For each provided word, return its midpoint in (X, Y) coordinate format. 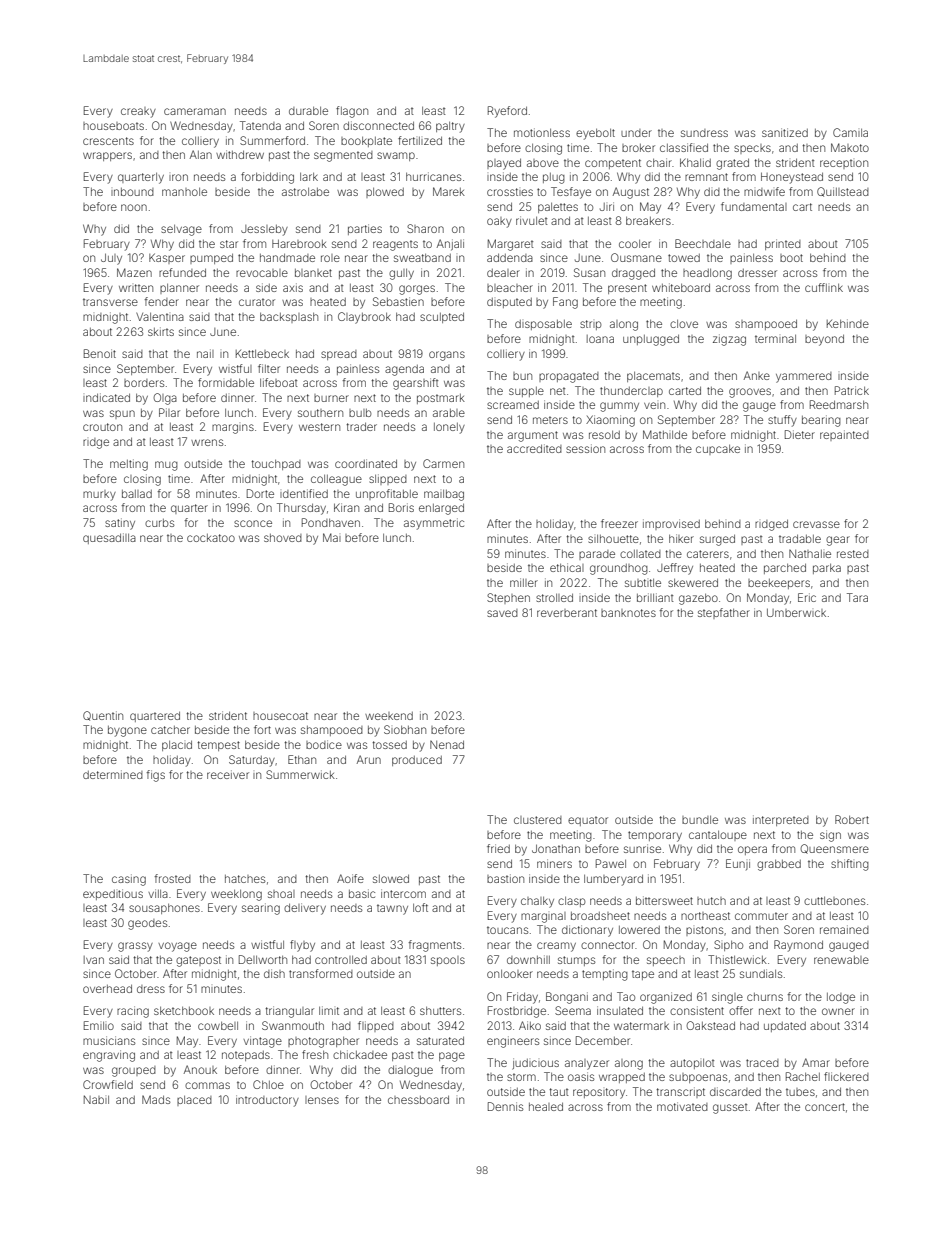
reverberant (567, 613)
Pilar (169, 412)
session (585, 448)
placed (194, 1101)
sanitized (785, 132)
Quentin (103, 716)
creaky (138, 112)
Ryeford (507, 112)
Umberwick (796, 612)
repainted (844, 435)
